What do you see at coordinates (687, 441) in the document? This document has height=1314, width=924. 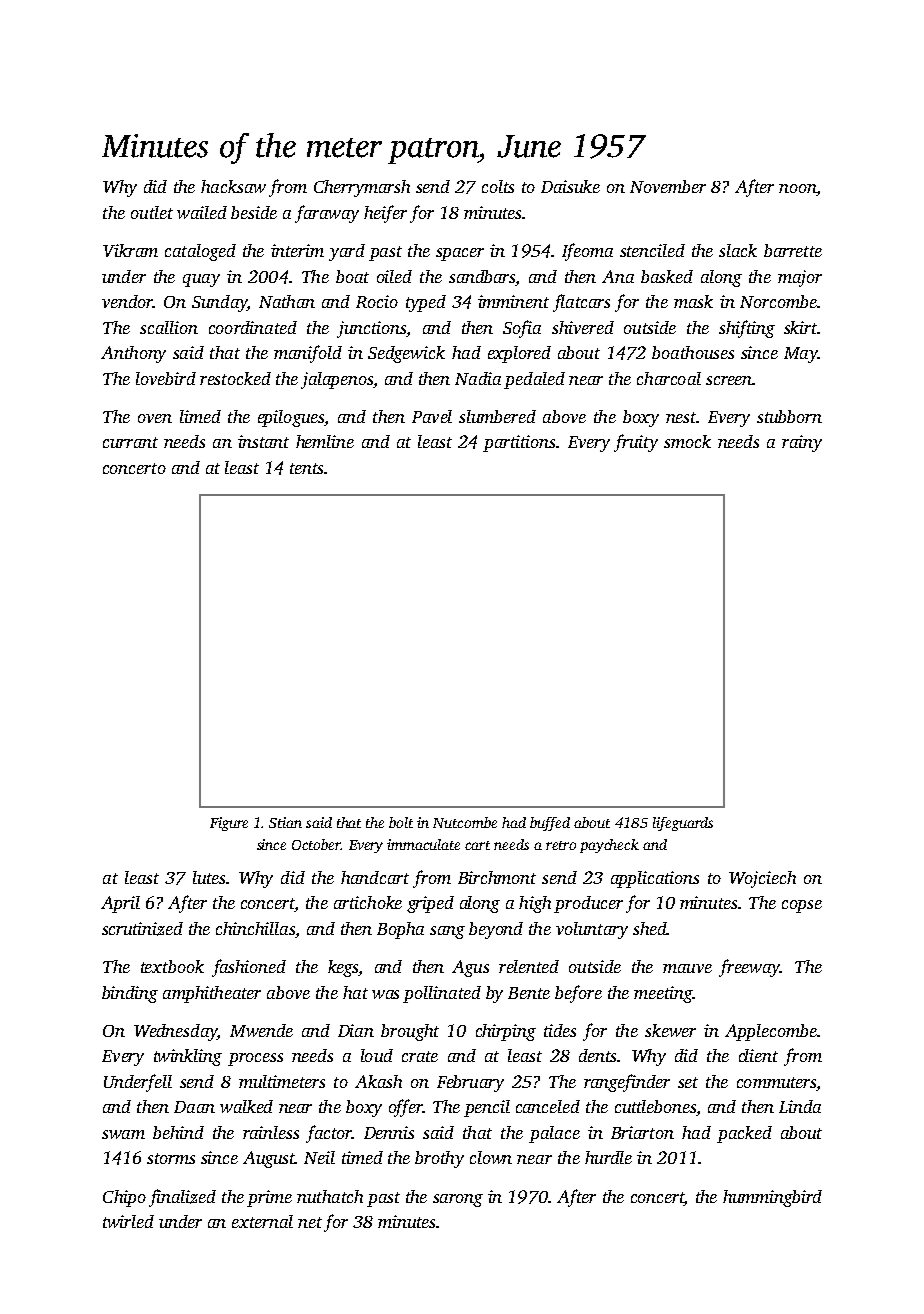 I see `smock` at bounding box center [687, 441].
